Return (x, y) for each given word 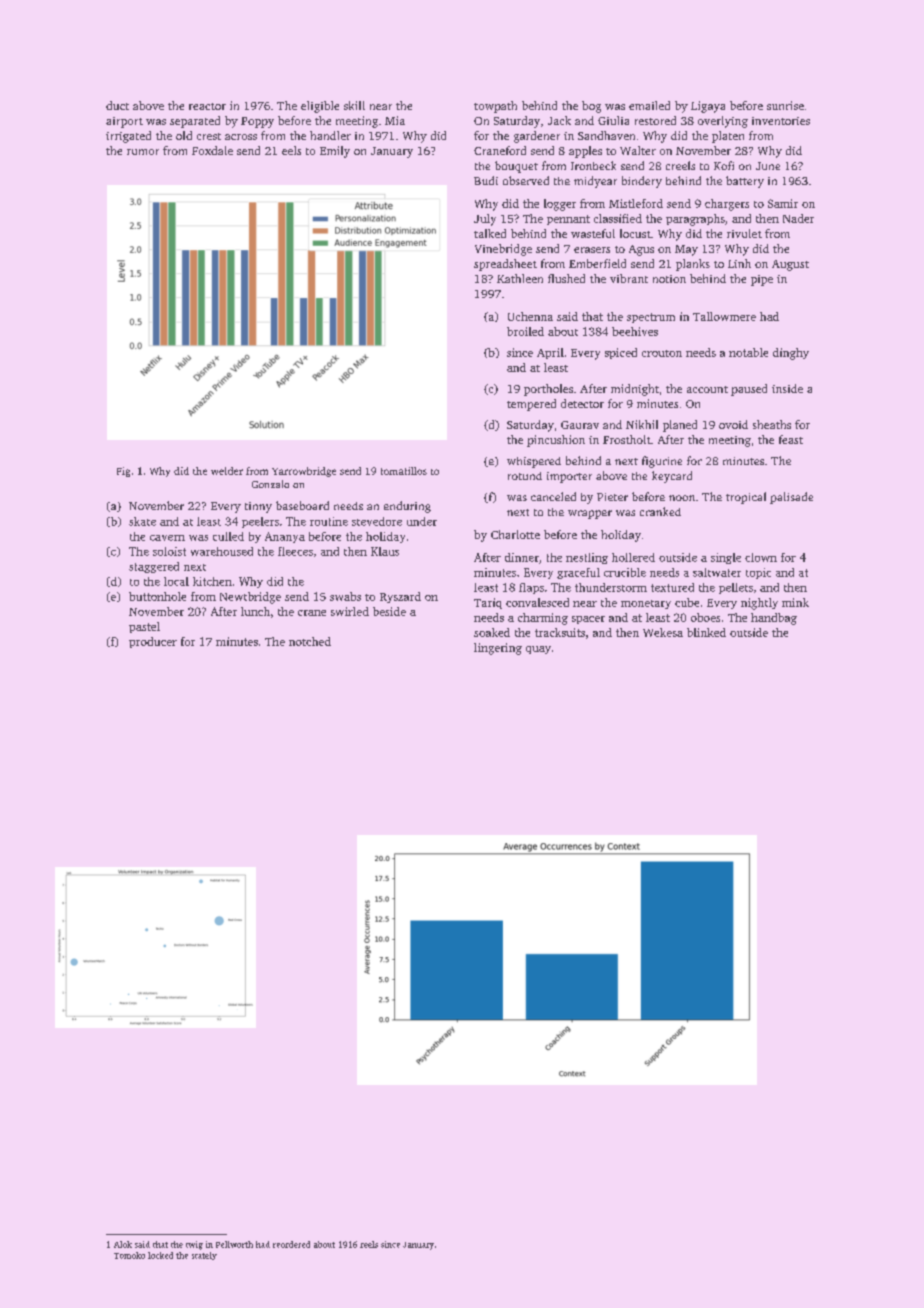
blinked (706, 632)
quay (538, 650)
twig (194, 1245)
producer (153, 642)
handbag (774, 619)
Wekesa (663, 632)
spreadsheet (505, 265)
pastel (144, 627)
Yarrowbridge (304, 472)
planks (693, 265)
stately (204, 1256)
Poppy (257, 122)
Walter (638, 150)
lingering (498, 649)
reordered (291, 1244)
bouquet (516, 167)
